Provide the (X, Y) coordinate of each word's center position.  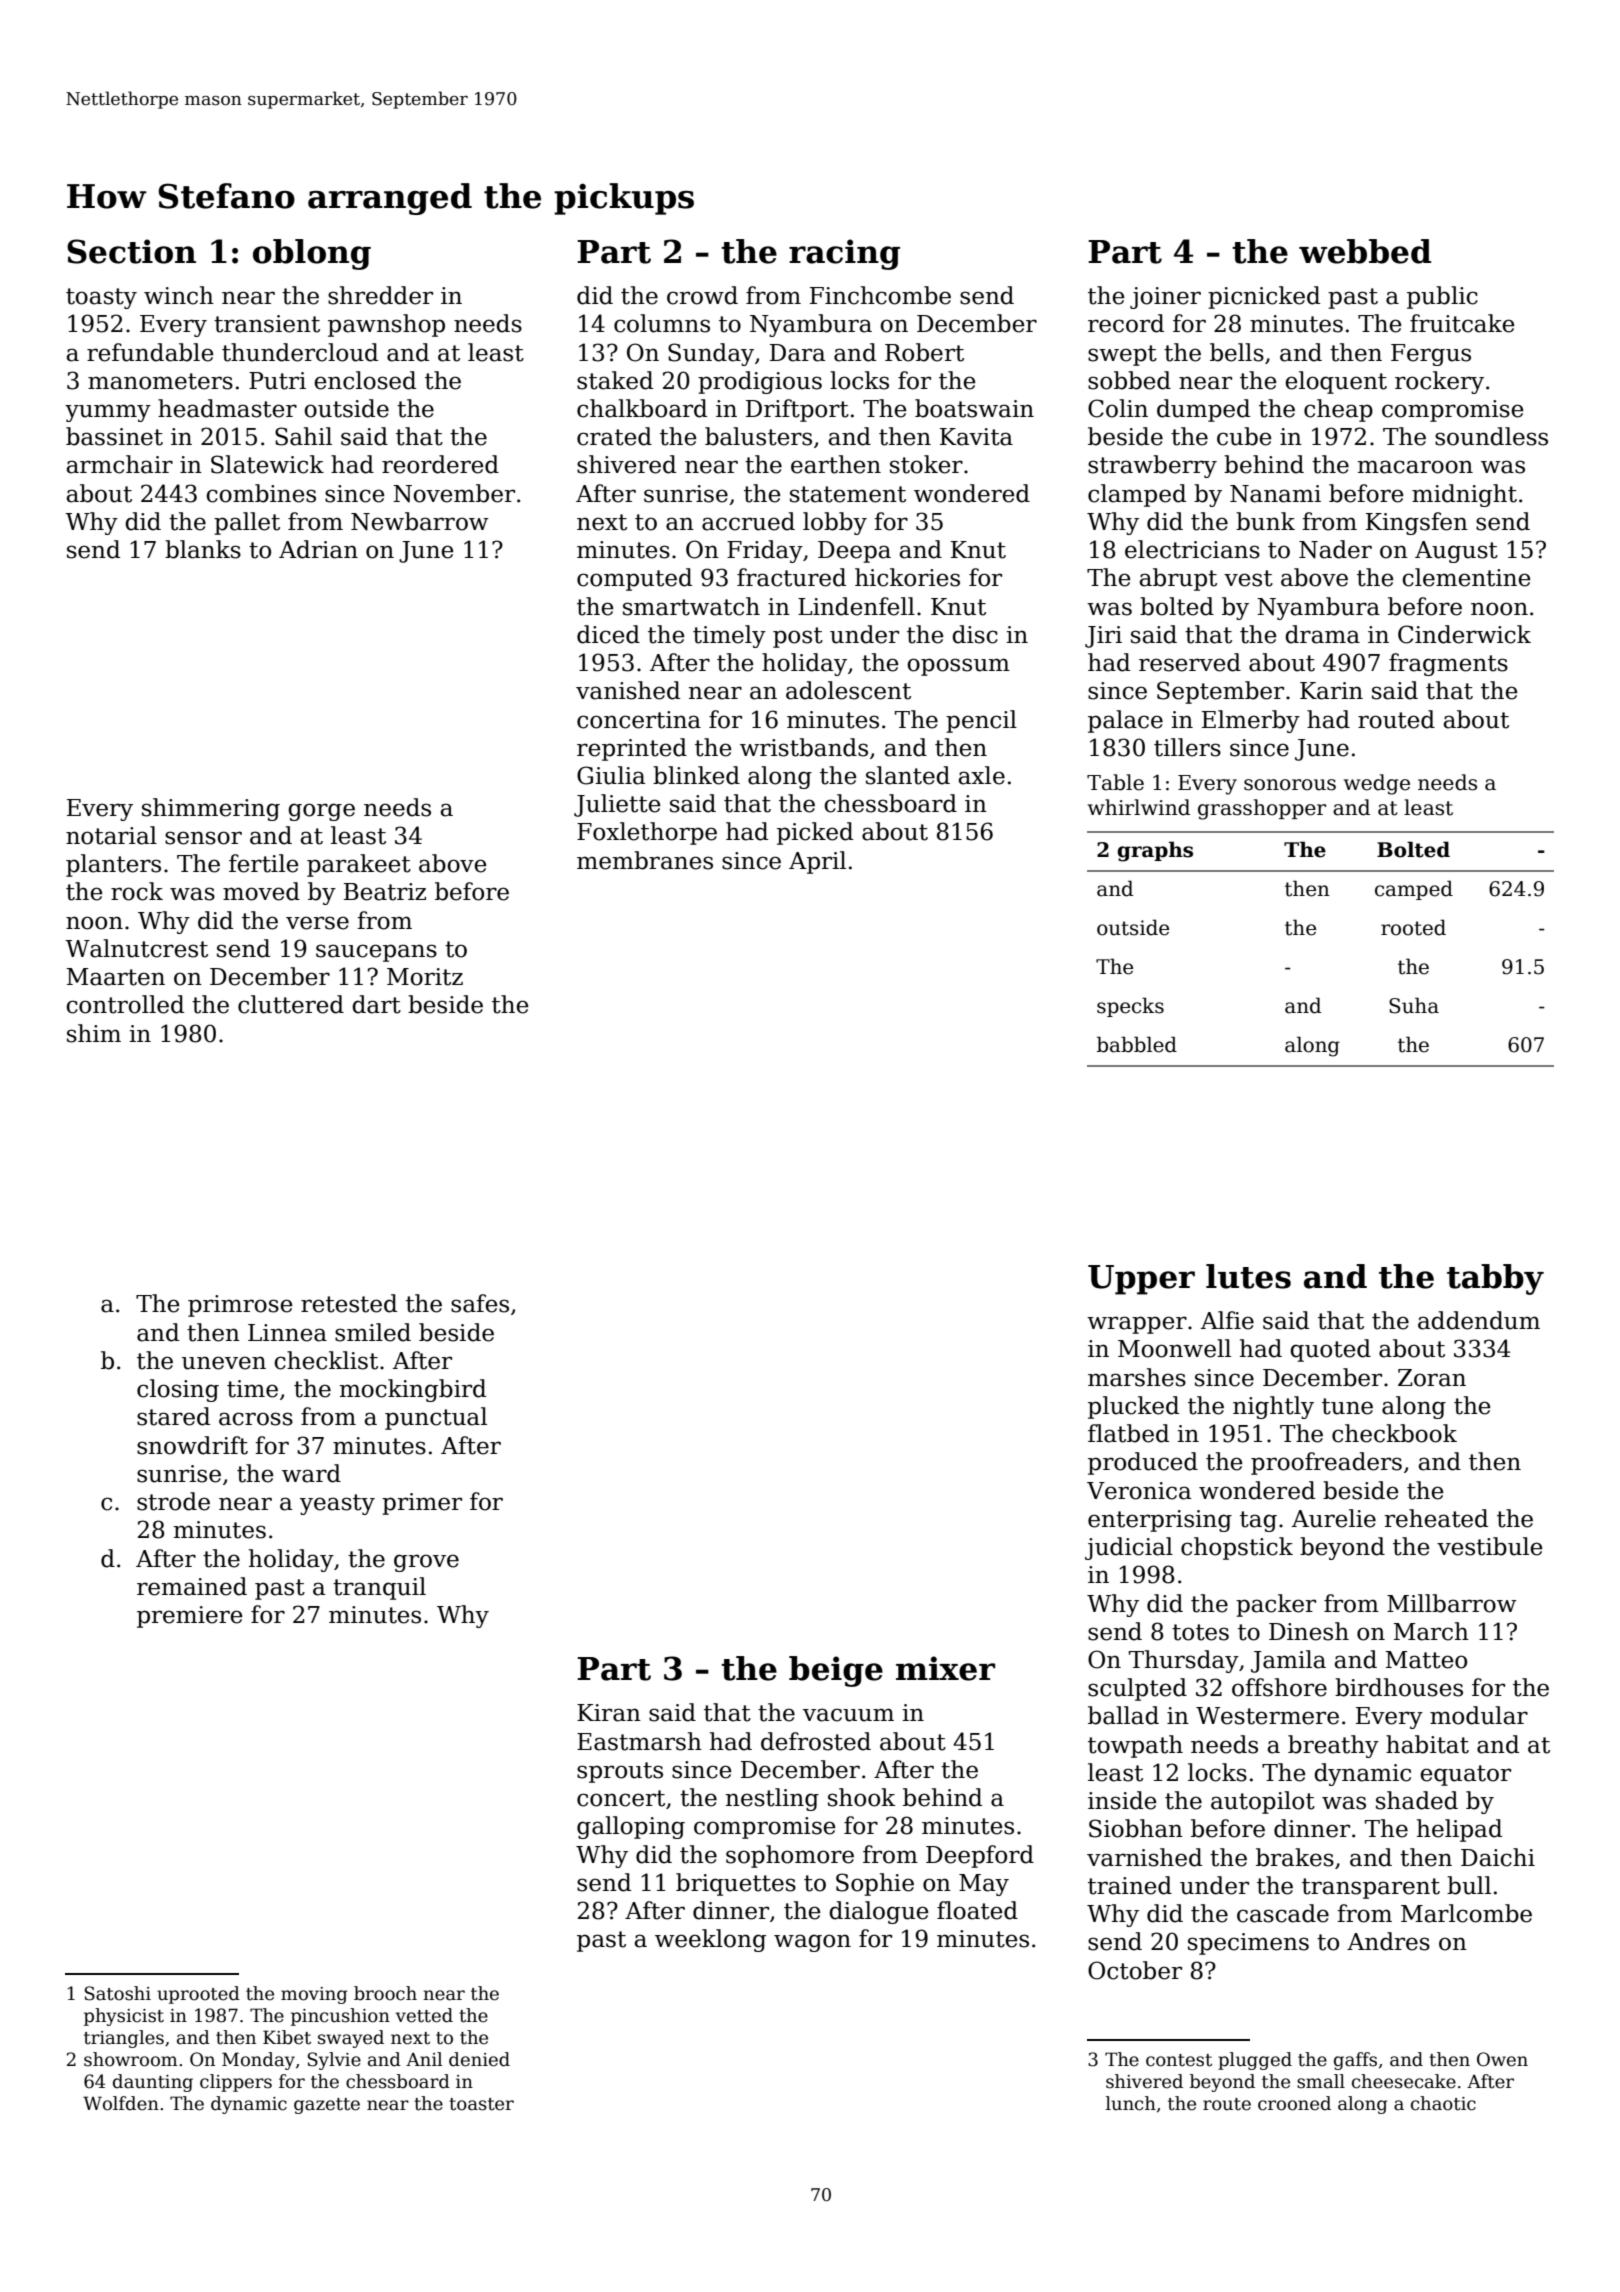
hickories (907, 577)
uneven (224, 1363)
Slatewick (267, 464)
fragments (1448, 664)
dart (376, 1004)
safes (480, 1303)
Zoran (1432, 1378)
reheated (1436, 1518)
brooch (385, 1993)
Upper (1141, 1280)
